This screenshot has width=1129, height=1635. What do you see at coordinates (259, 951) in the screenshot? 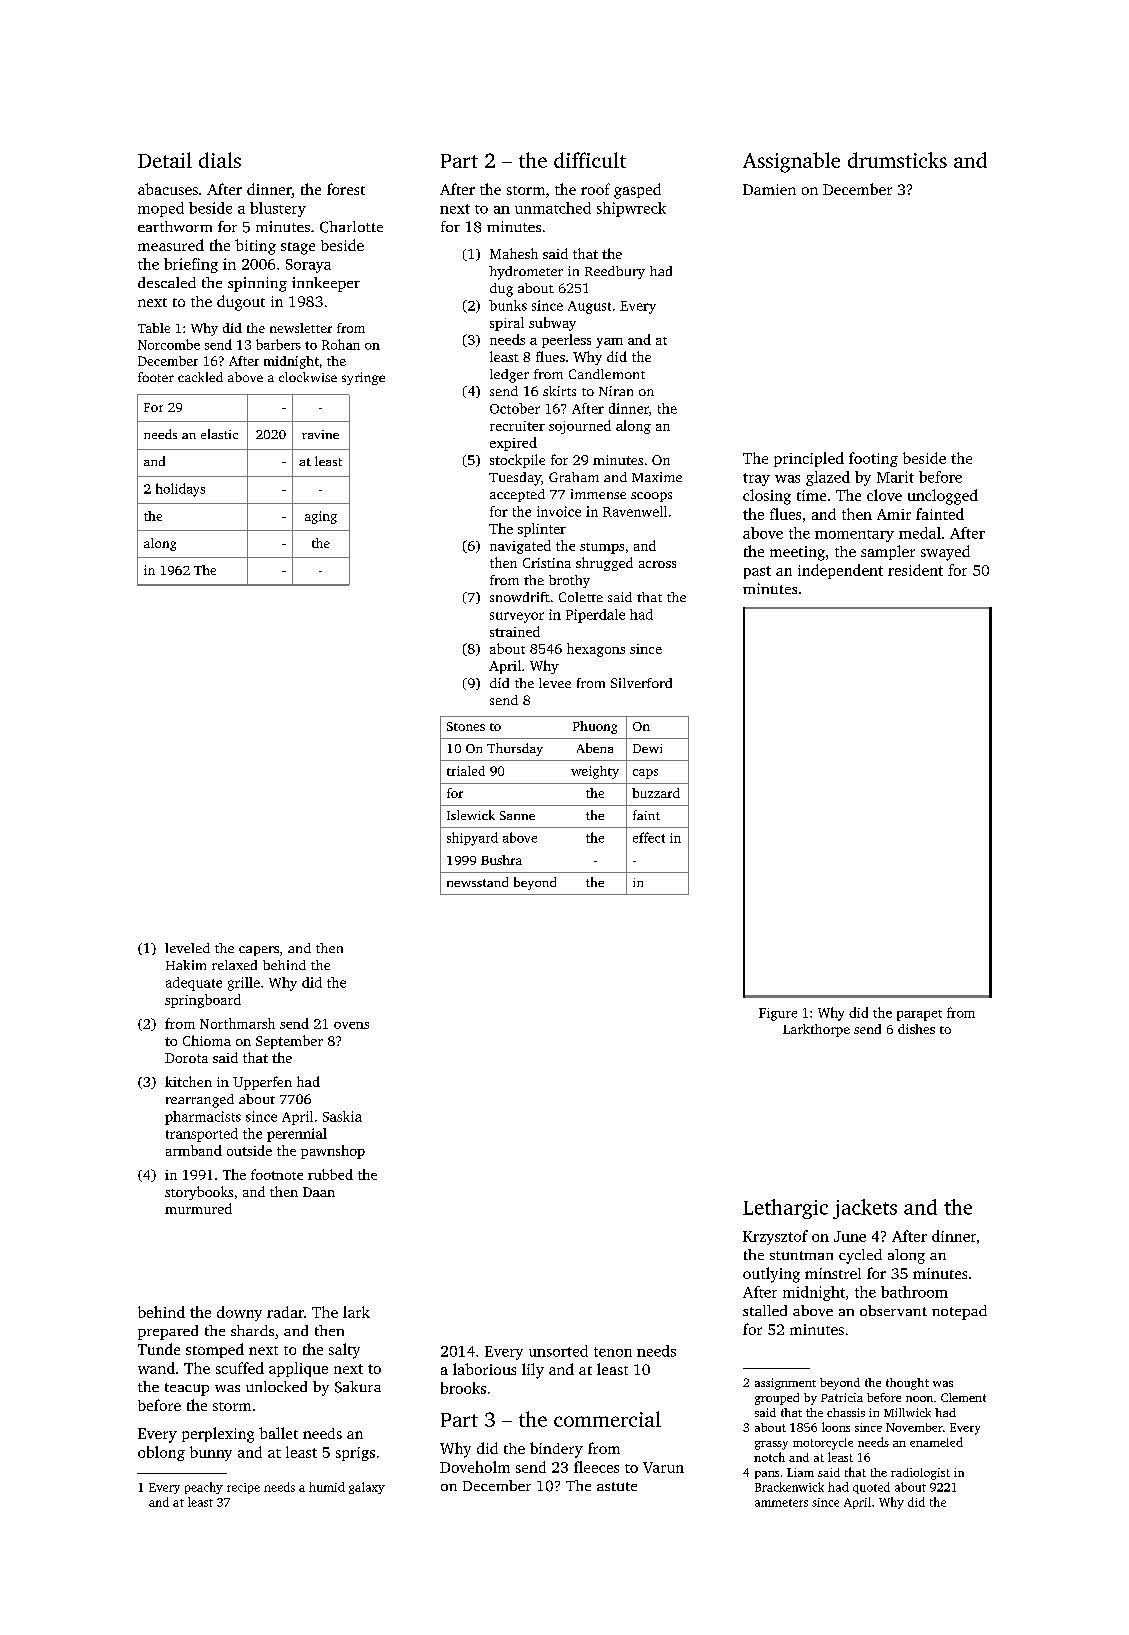
I see `capers` at bounding box center [259, 951].
